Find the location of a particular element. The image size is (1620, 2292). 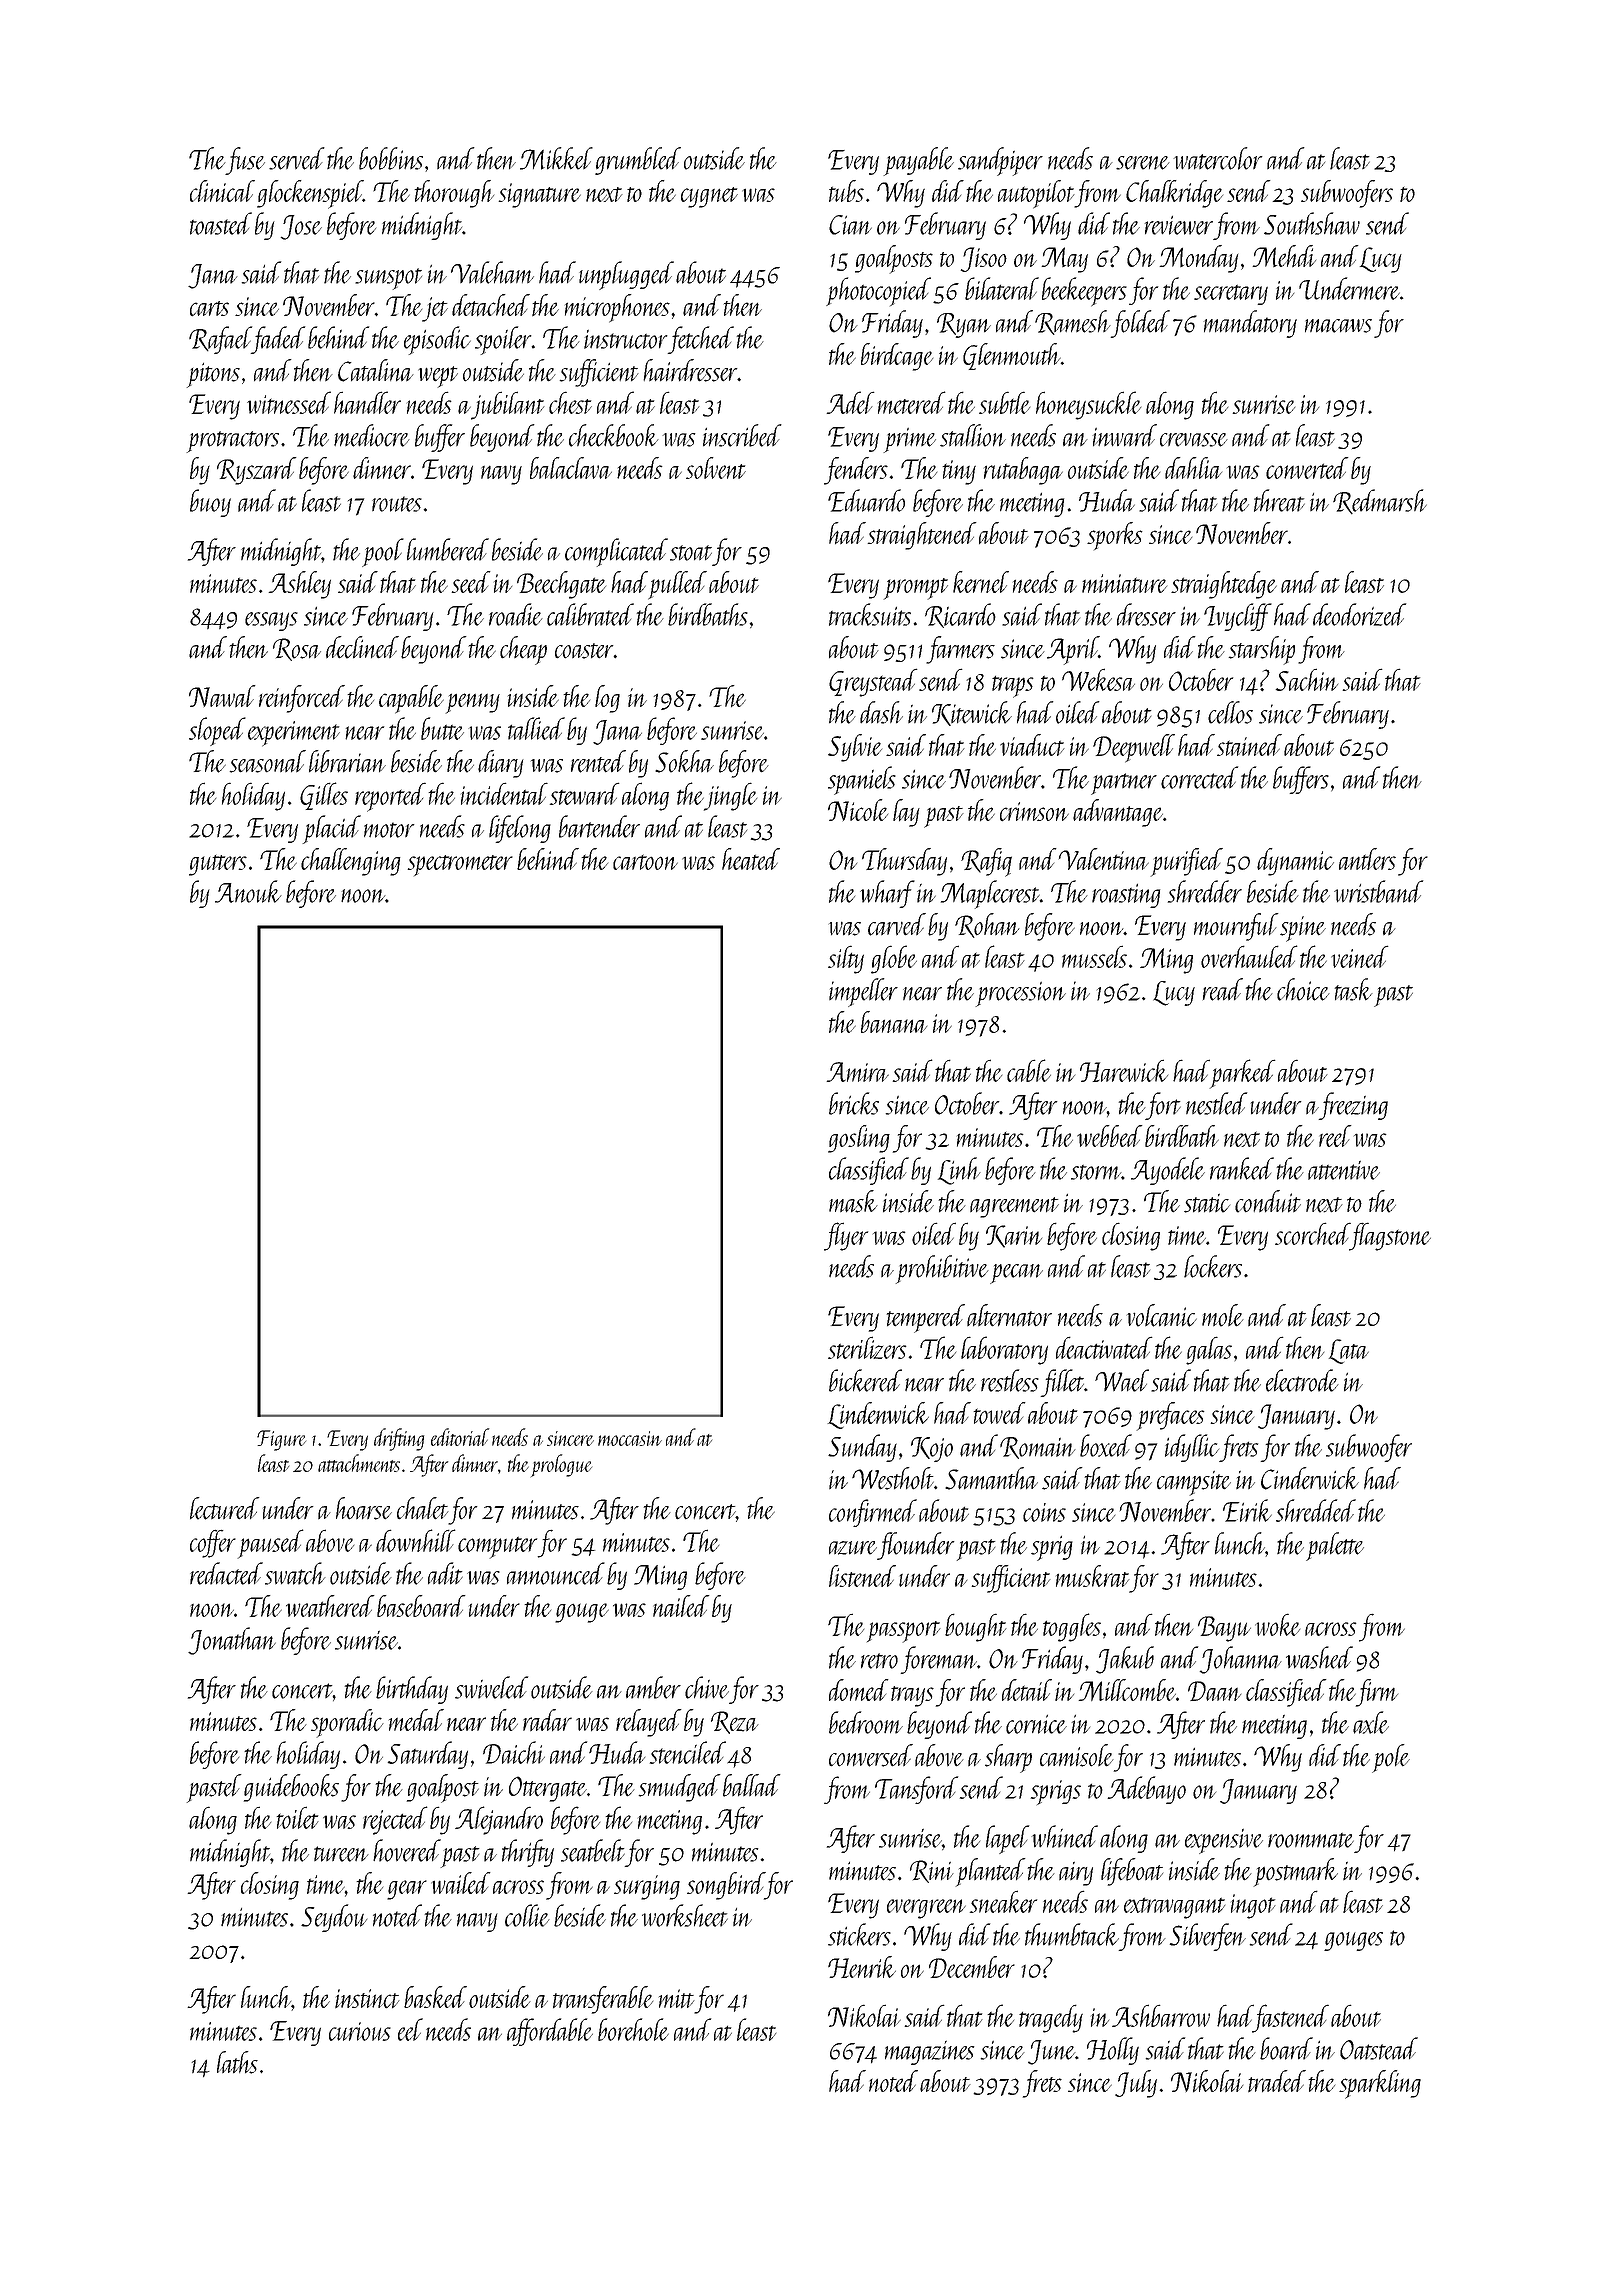

sandpiper is located at coordinates (1000, 161).
